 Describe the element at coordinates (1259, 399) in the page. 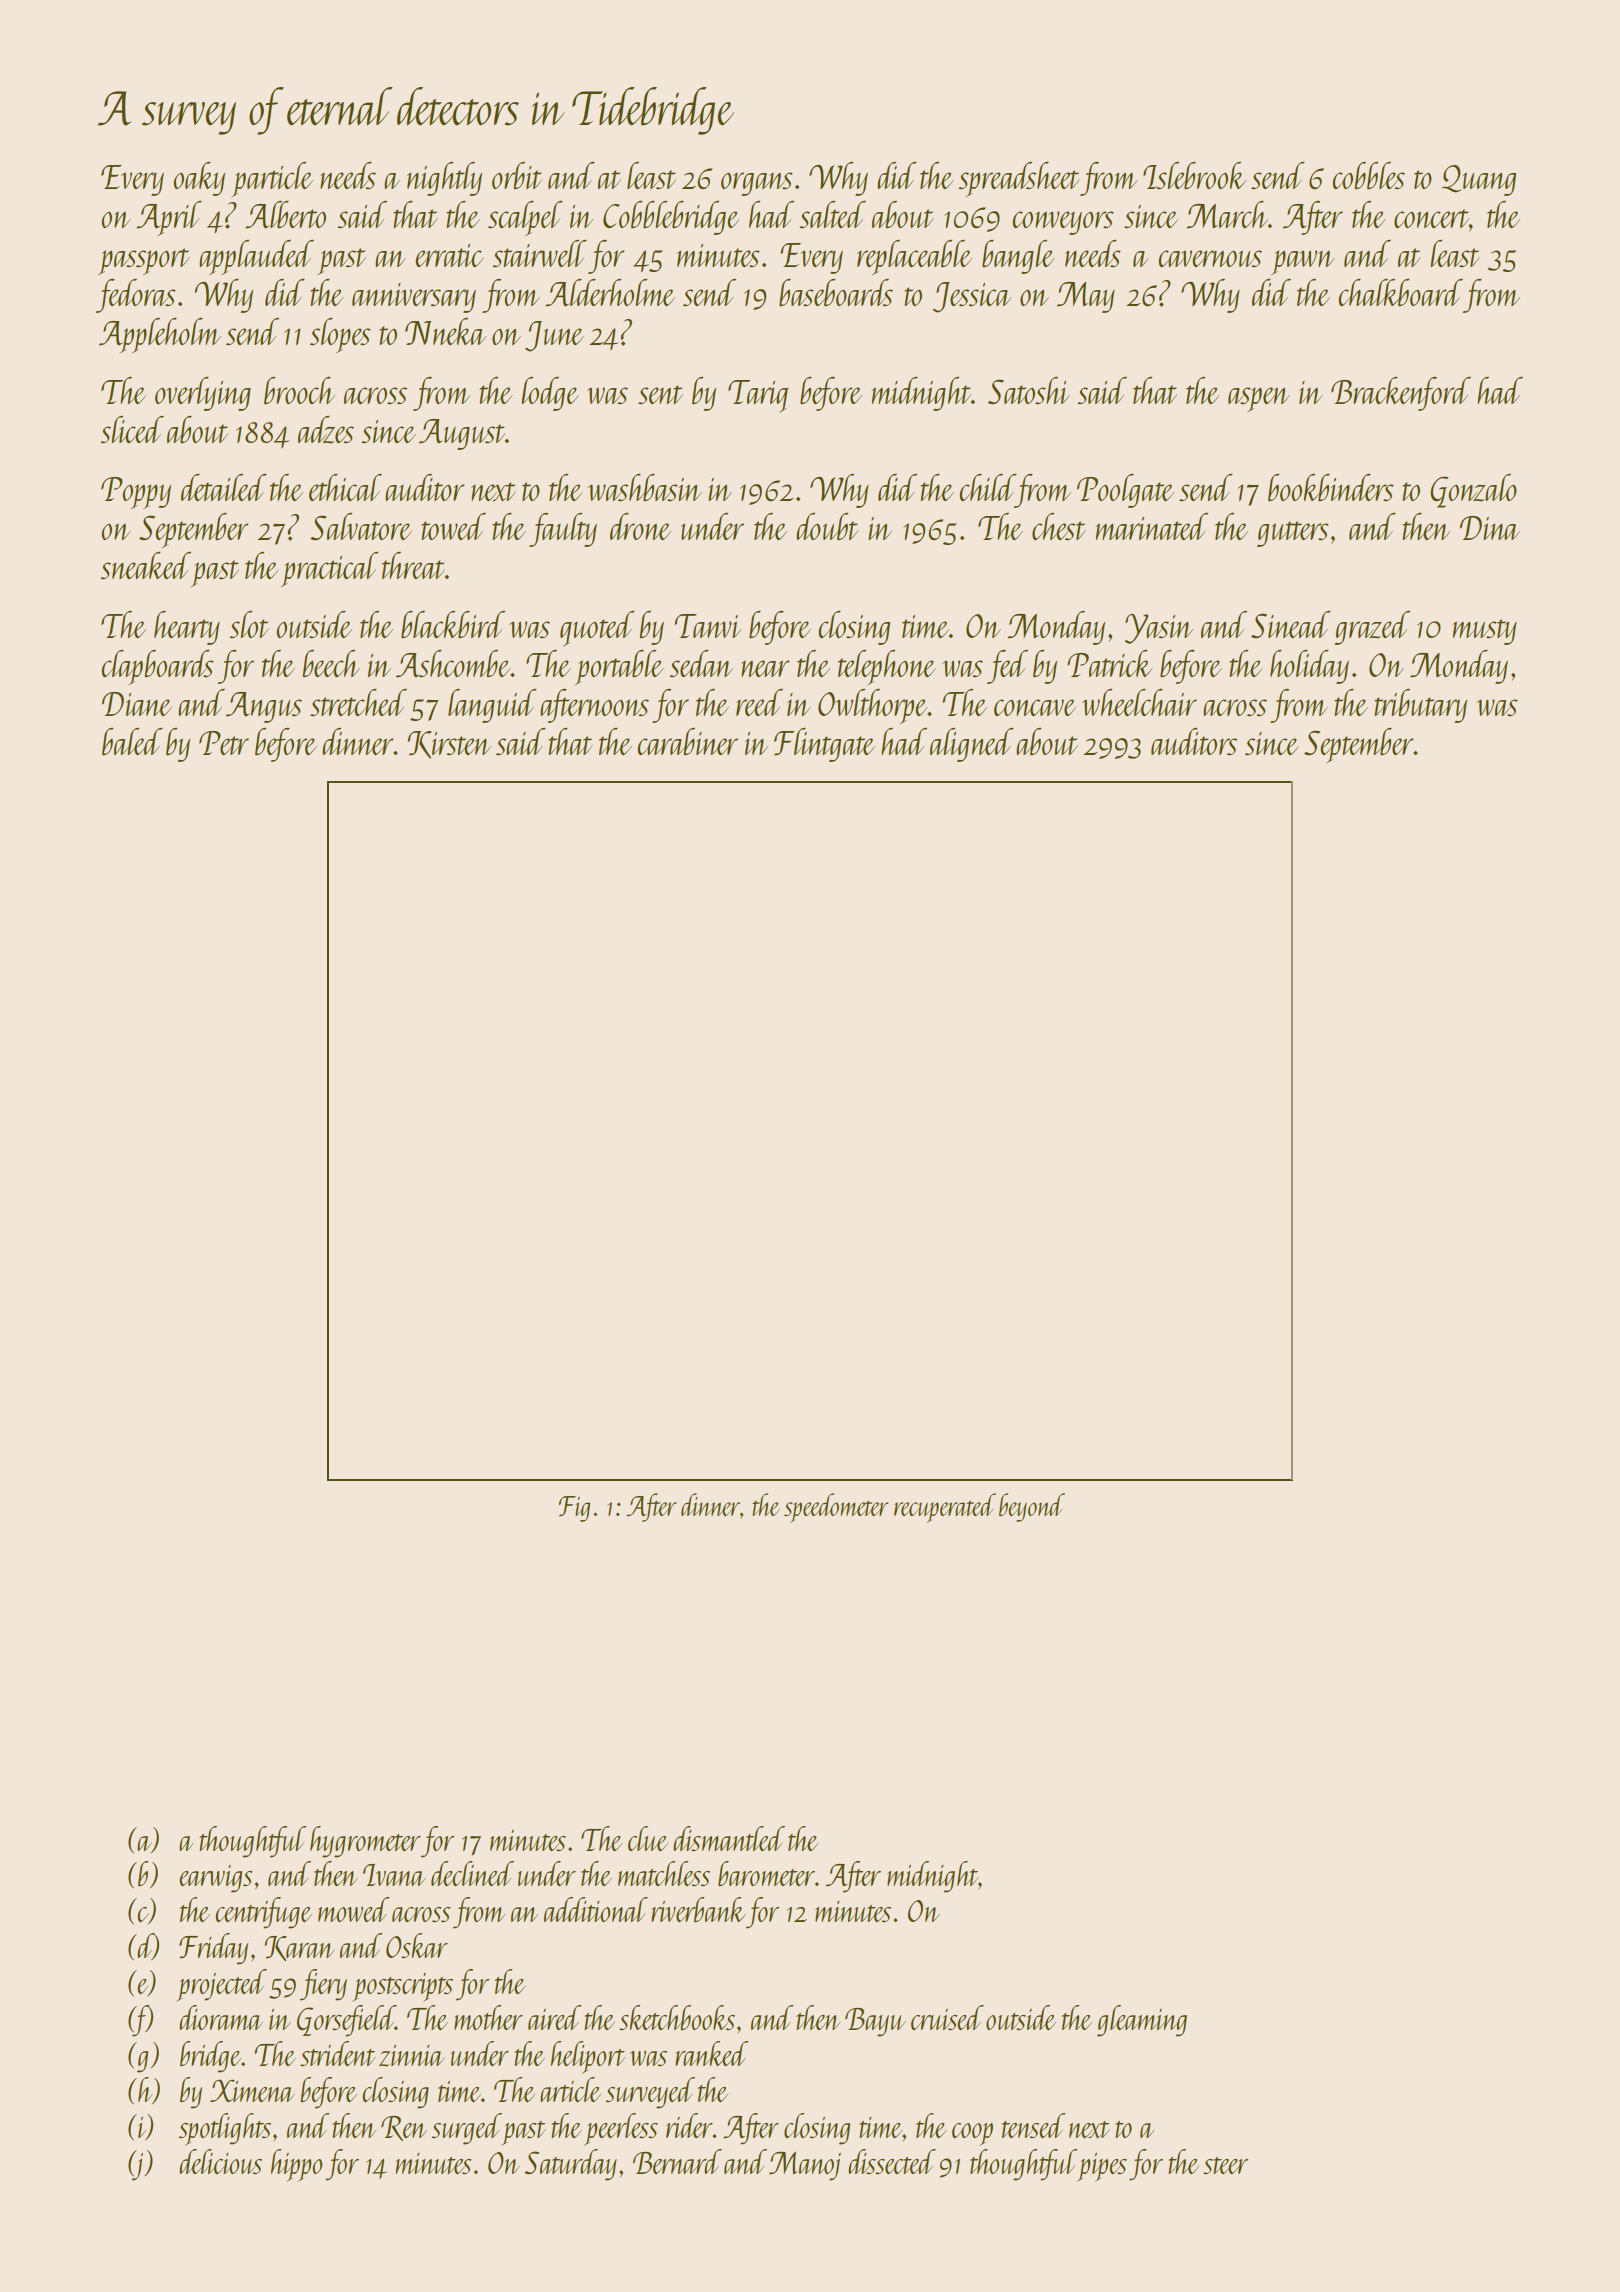

I see `aspen` at that location.
